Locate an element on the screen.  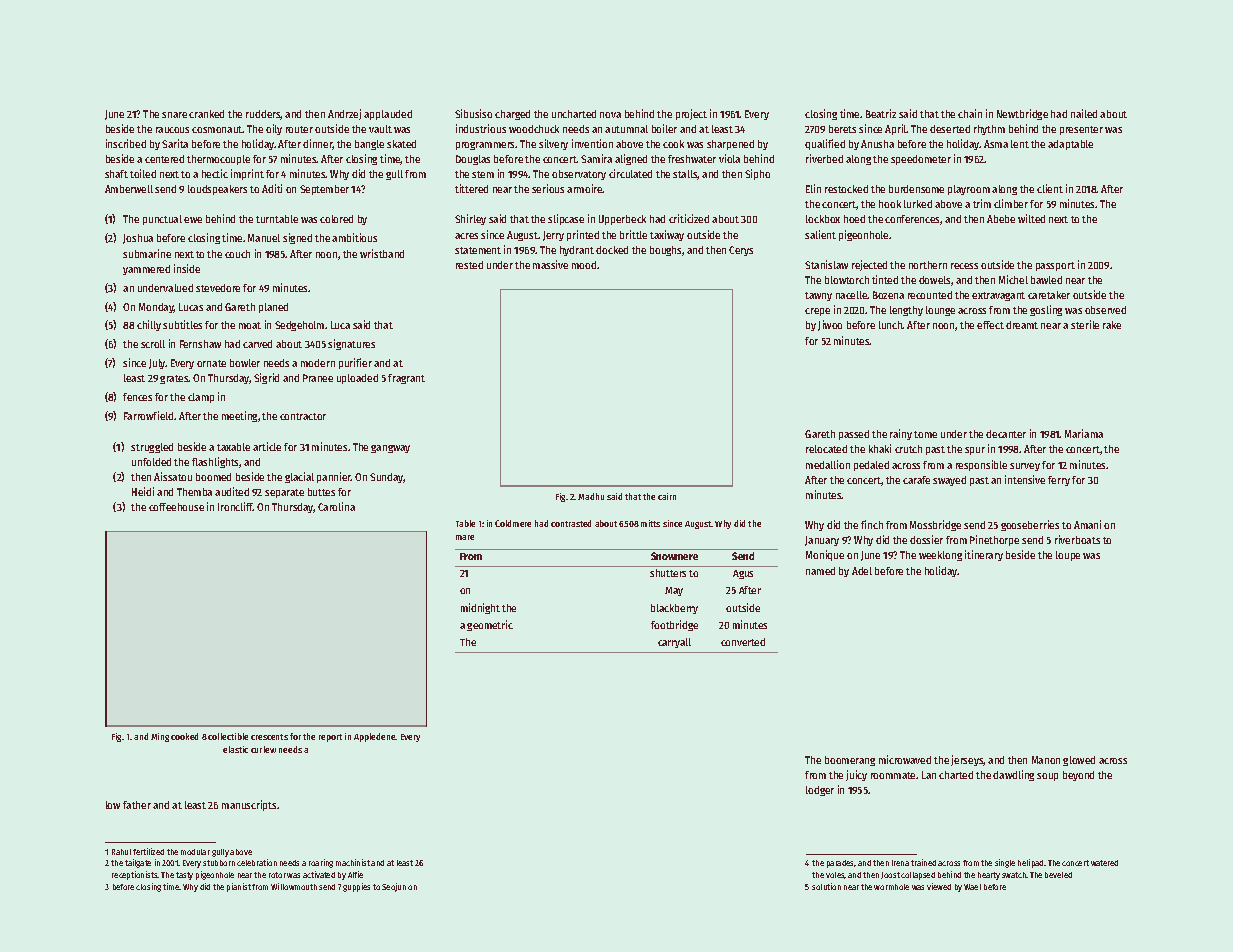
solution is located at coordinates (826, 886).
